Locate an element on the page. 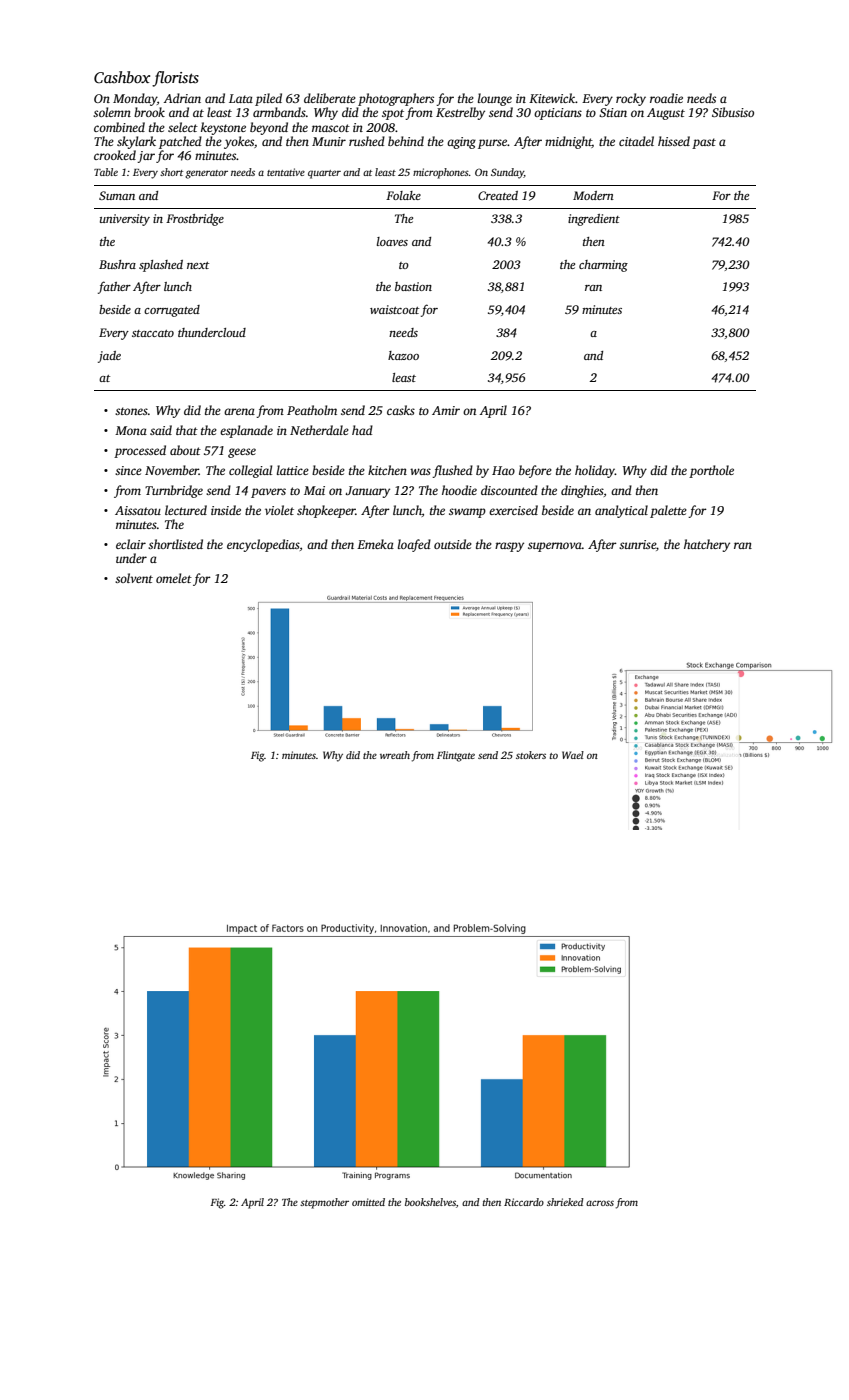 The width and height of the document is (849, 1400). sunrise is located at coordinates (637, 544).
